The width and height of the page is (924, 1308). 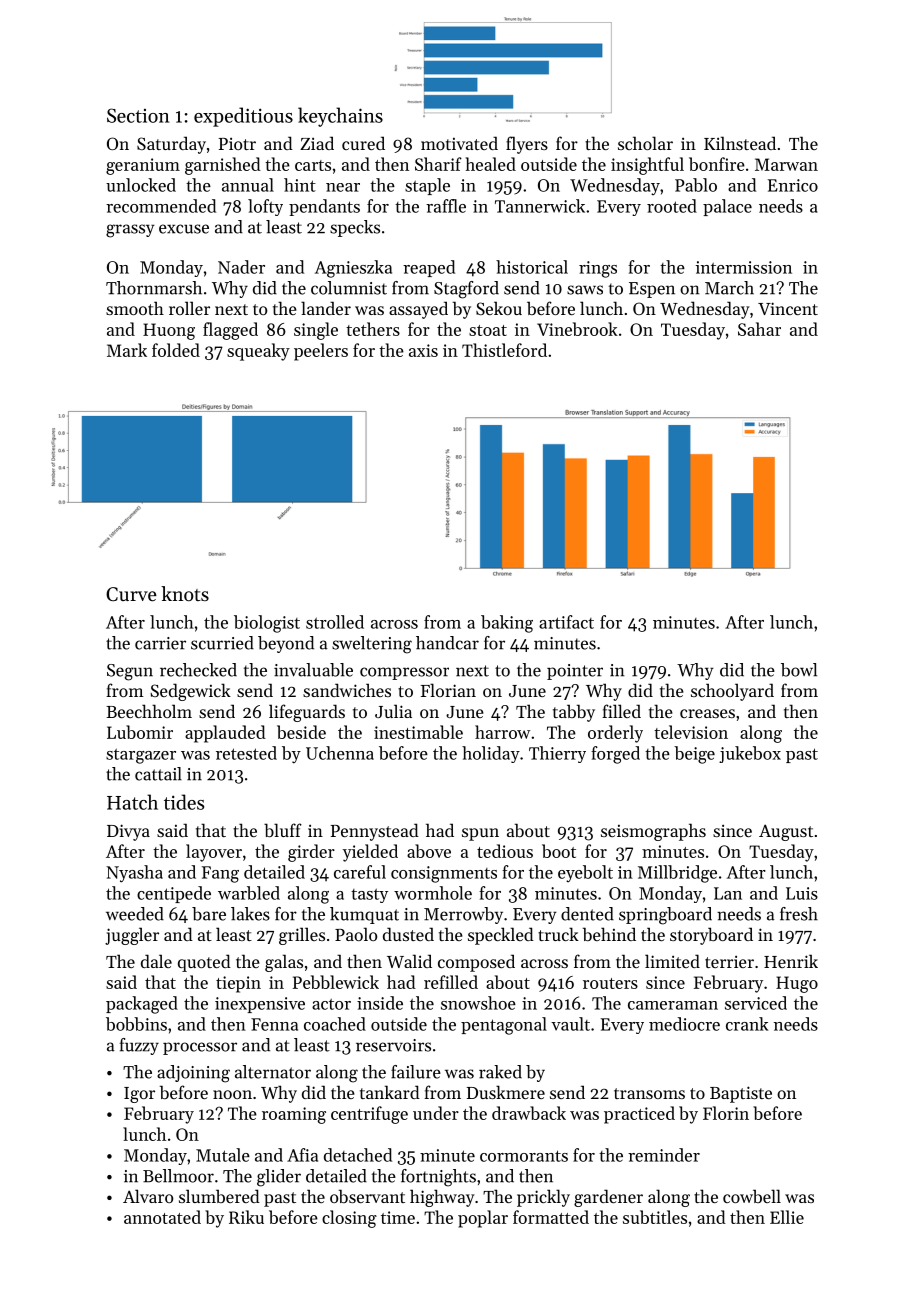 What do you see at coordinates (398, 1217) in the page?
I see `time` at bounding box center [398, 1217].
